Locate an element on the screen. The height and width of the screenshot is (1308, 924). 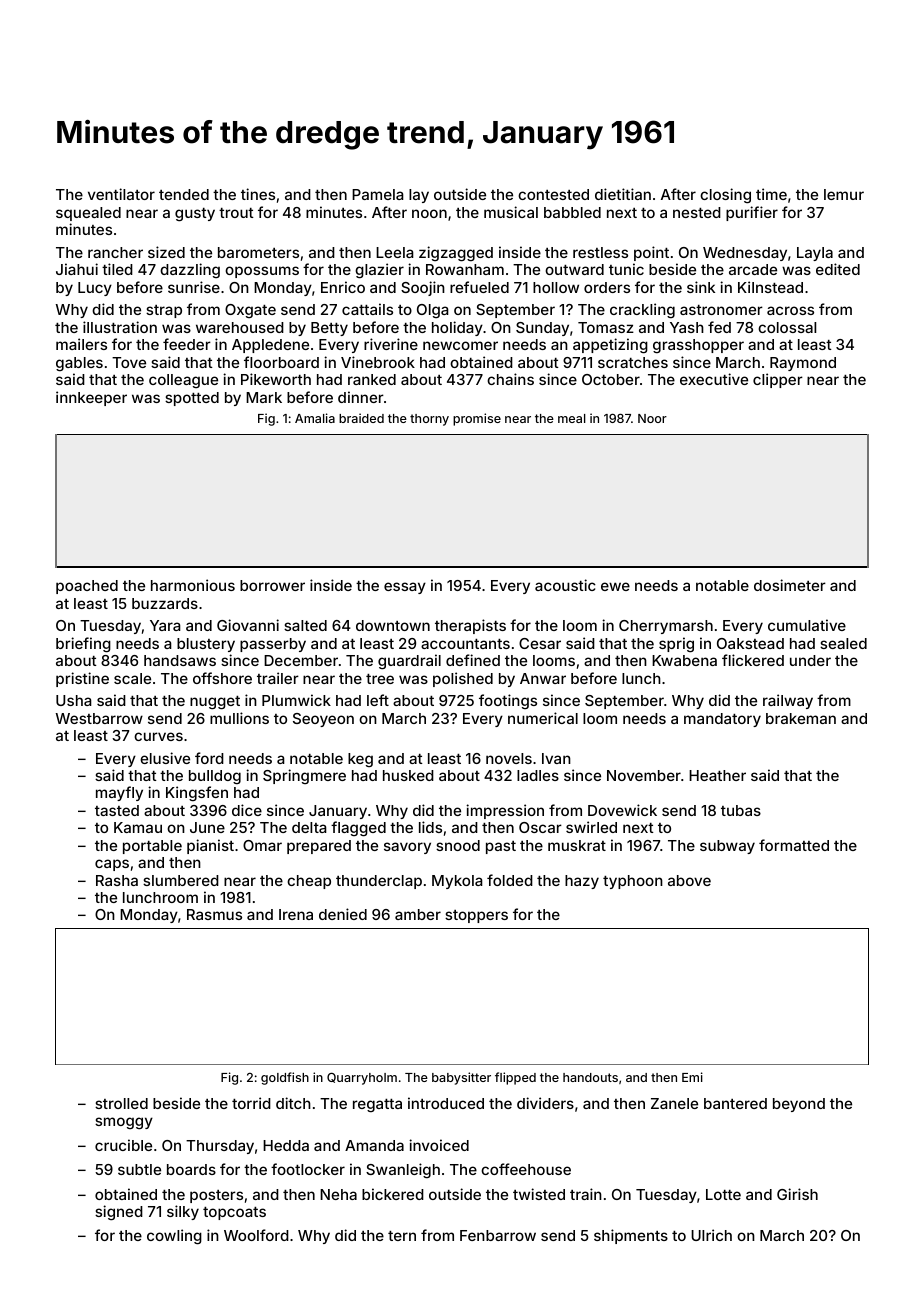
essay is located at coordinates (405, 588).
